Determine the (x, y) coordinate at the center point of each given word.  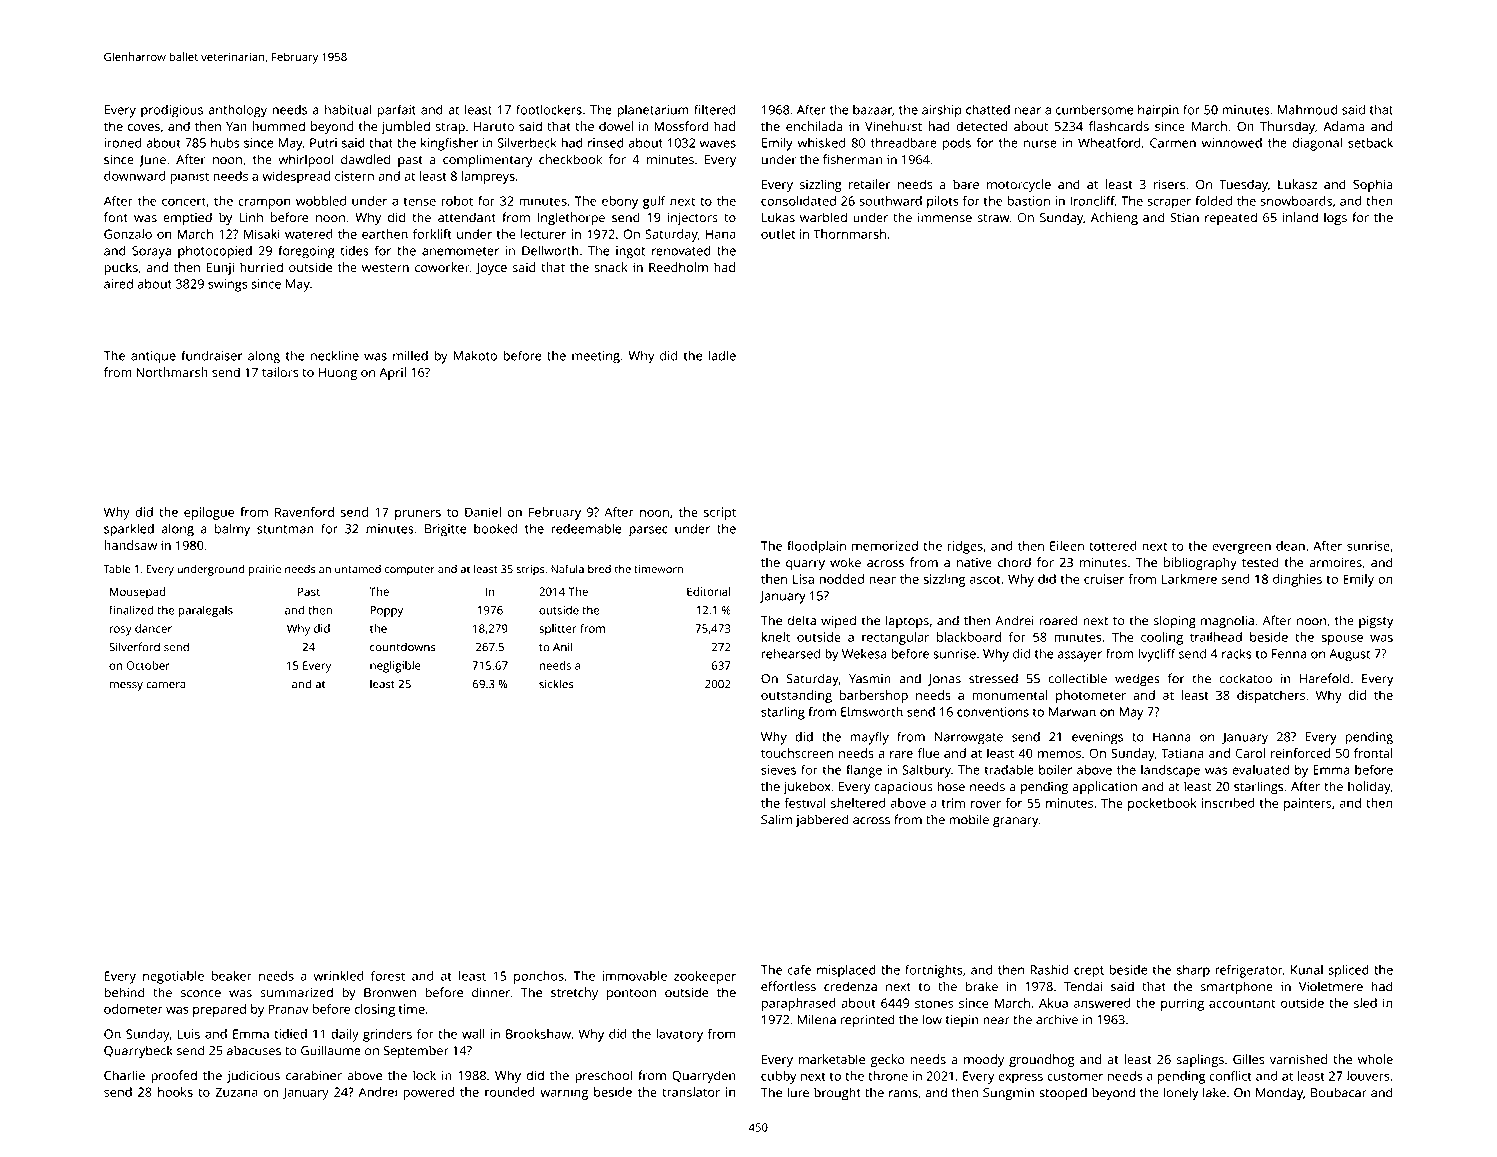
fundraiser (212, 355)
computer (410, 571)
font (116, 217)
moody (984, 1060)
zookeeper (705, 977)
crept (1089, 972)
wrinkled (339, 976)
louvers (1368, 1076)
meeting (596, 357)
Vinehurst (893, 126)
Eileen (1067, 546)
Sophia (1373, 185)
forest (388, 976)
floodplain (816, 547)
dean (1290, 546)
